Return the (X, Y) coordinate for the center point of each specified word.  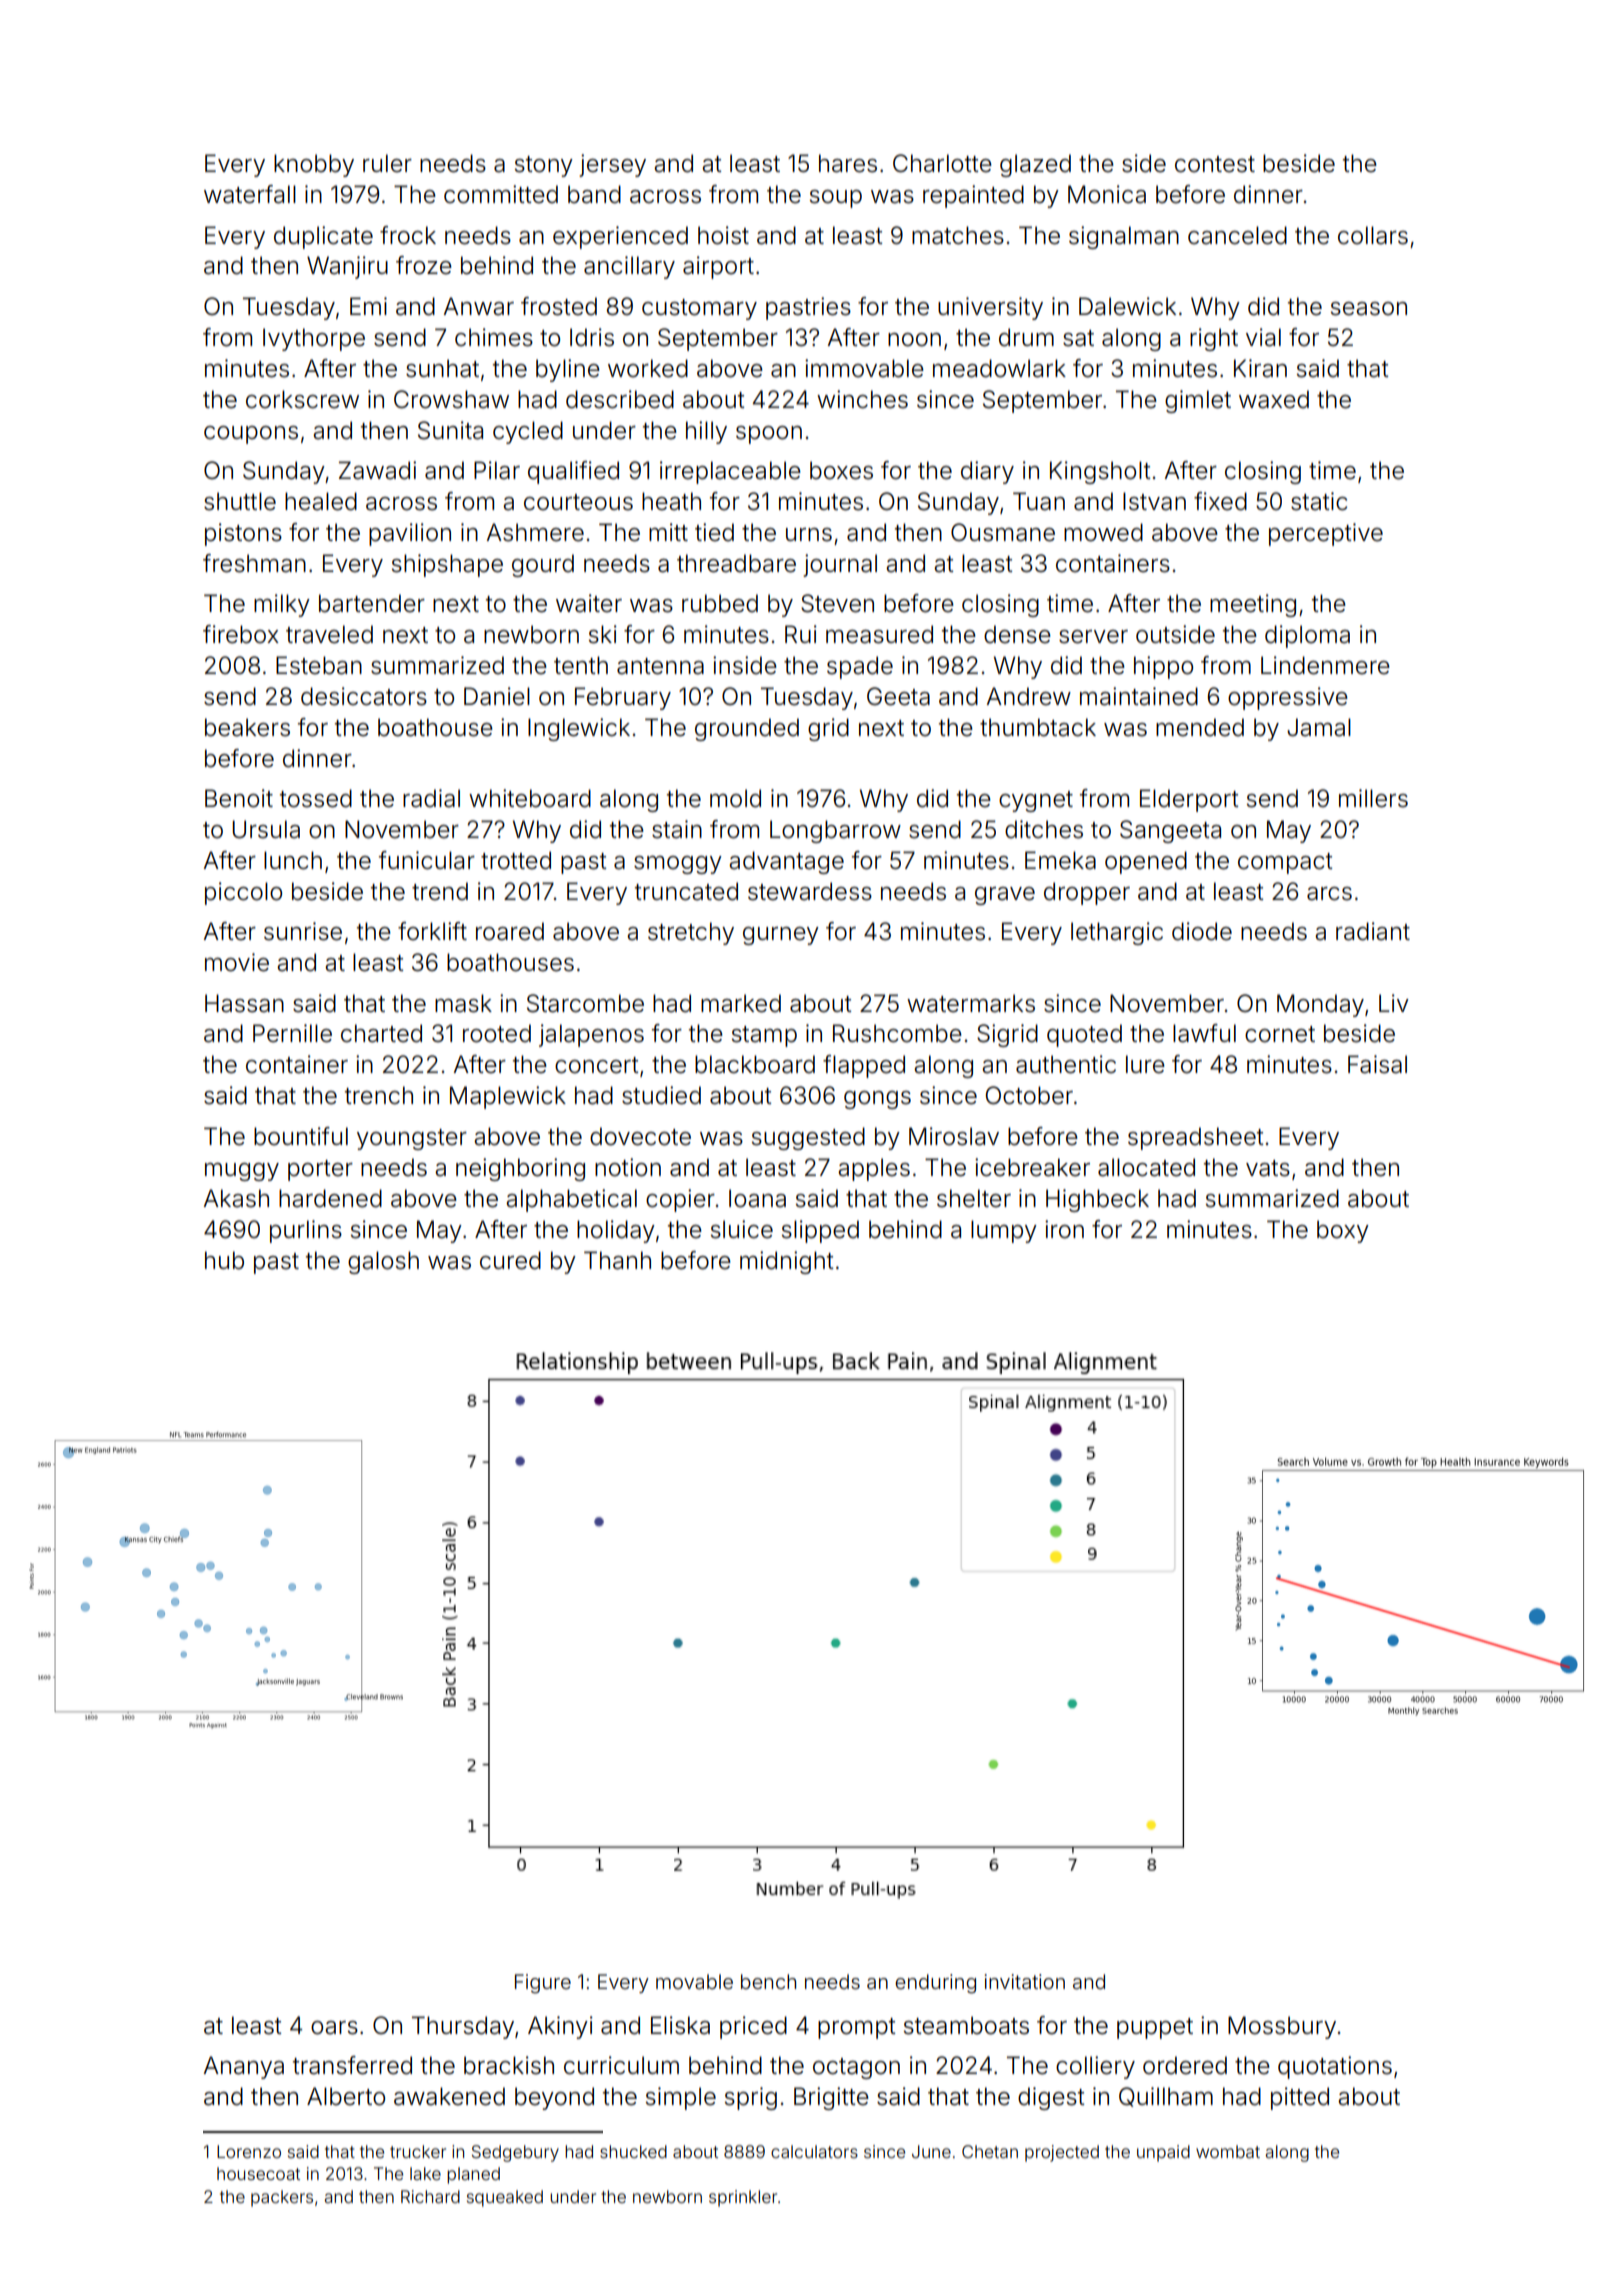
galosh (383, 1262)
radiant (1373, 931)
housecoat (258, 2173)
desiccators (364, 696)
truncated (686, 891)
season (1369, 309)
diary (987, 472)
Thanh (617, 1260)
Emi (368, 306)
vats (1268, 1168)
